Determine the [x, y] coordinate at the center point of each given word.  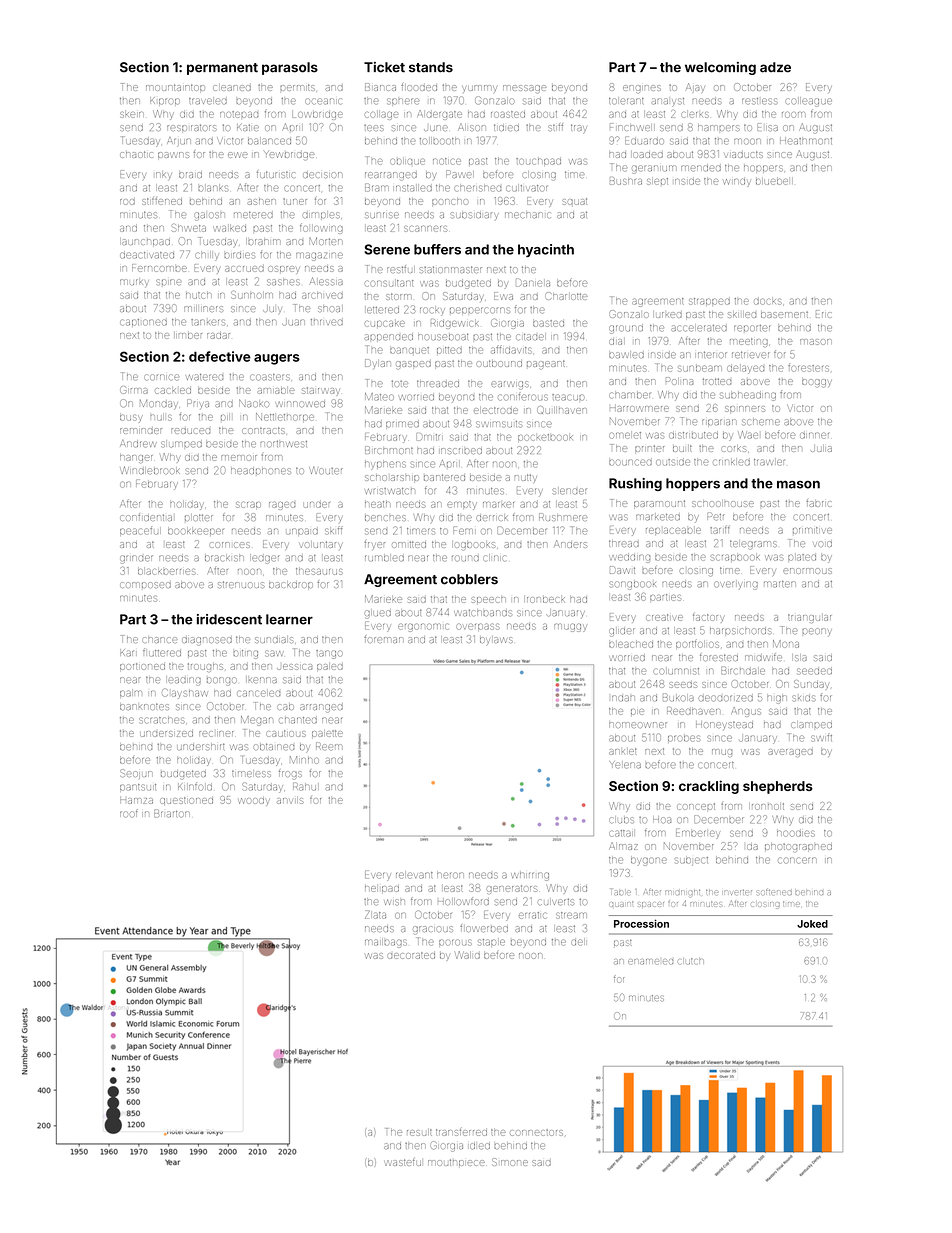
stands [431, 67]
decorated [411, 955]
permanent [222, 69]
